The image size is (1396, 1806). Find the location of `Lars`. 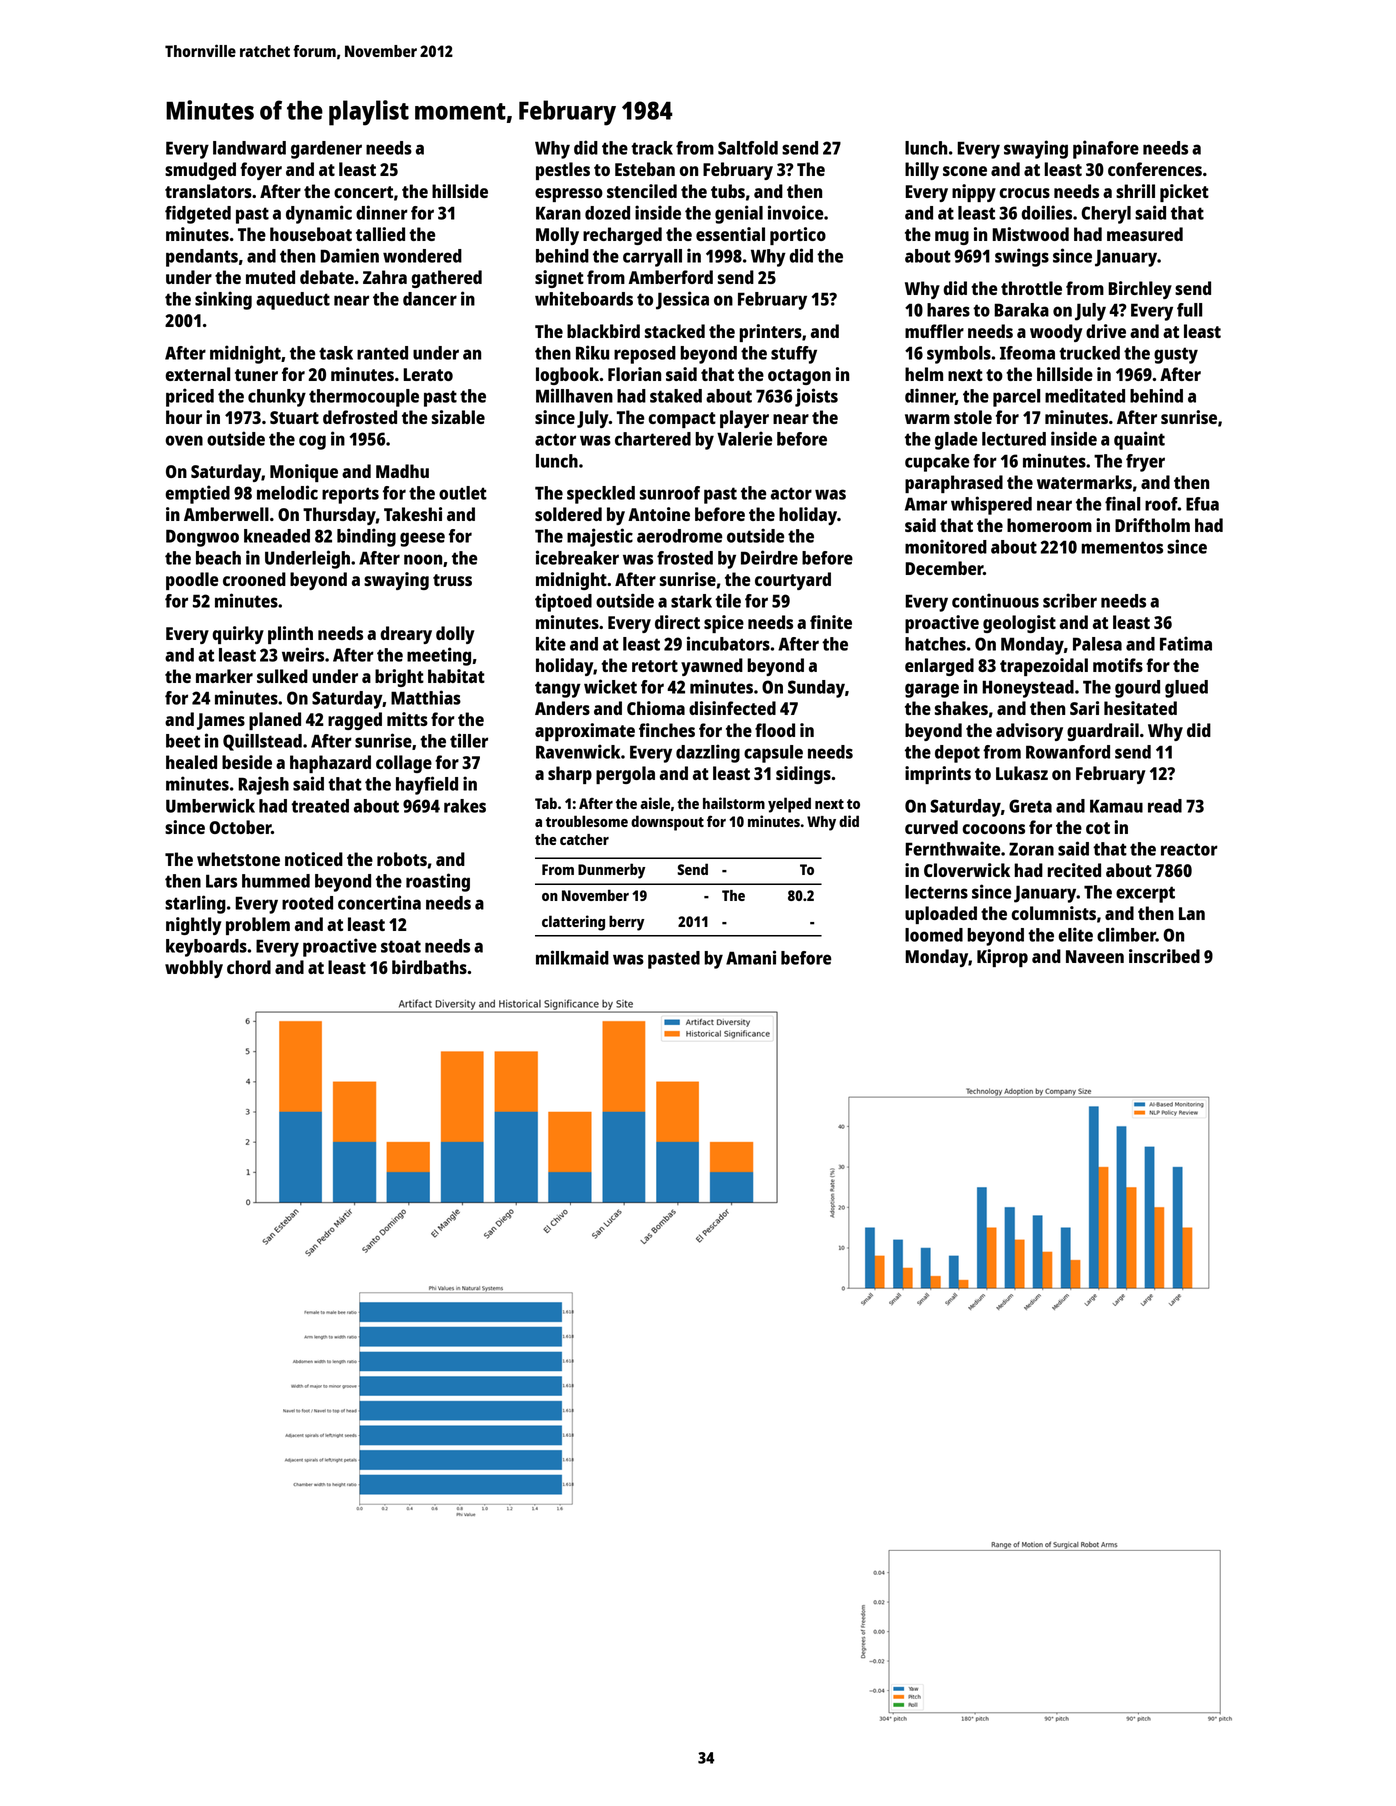

Lars is located at coordinates (221, 881).
